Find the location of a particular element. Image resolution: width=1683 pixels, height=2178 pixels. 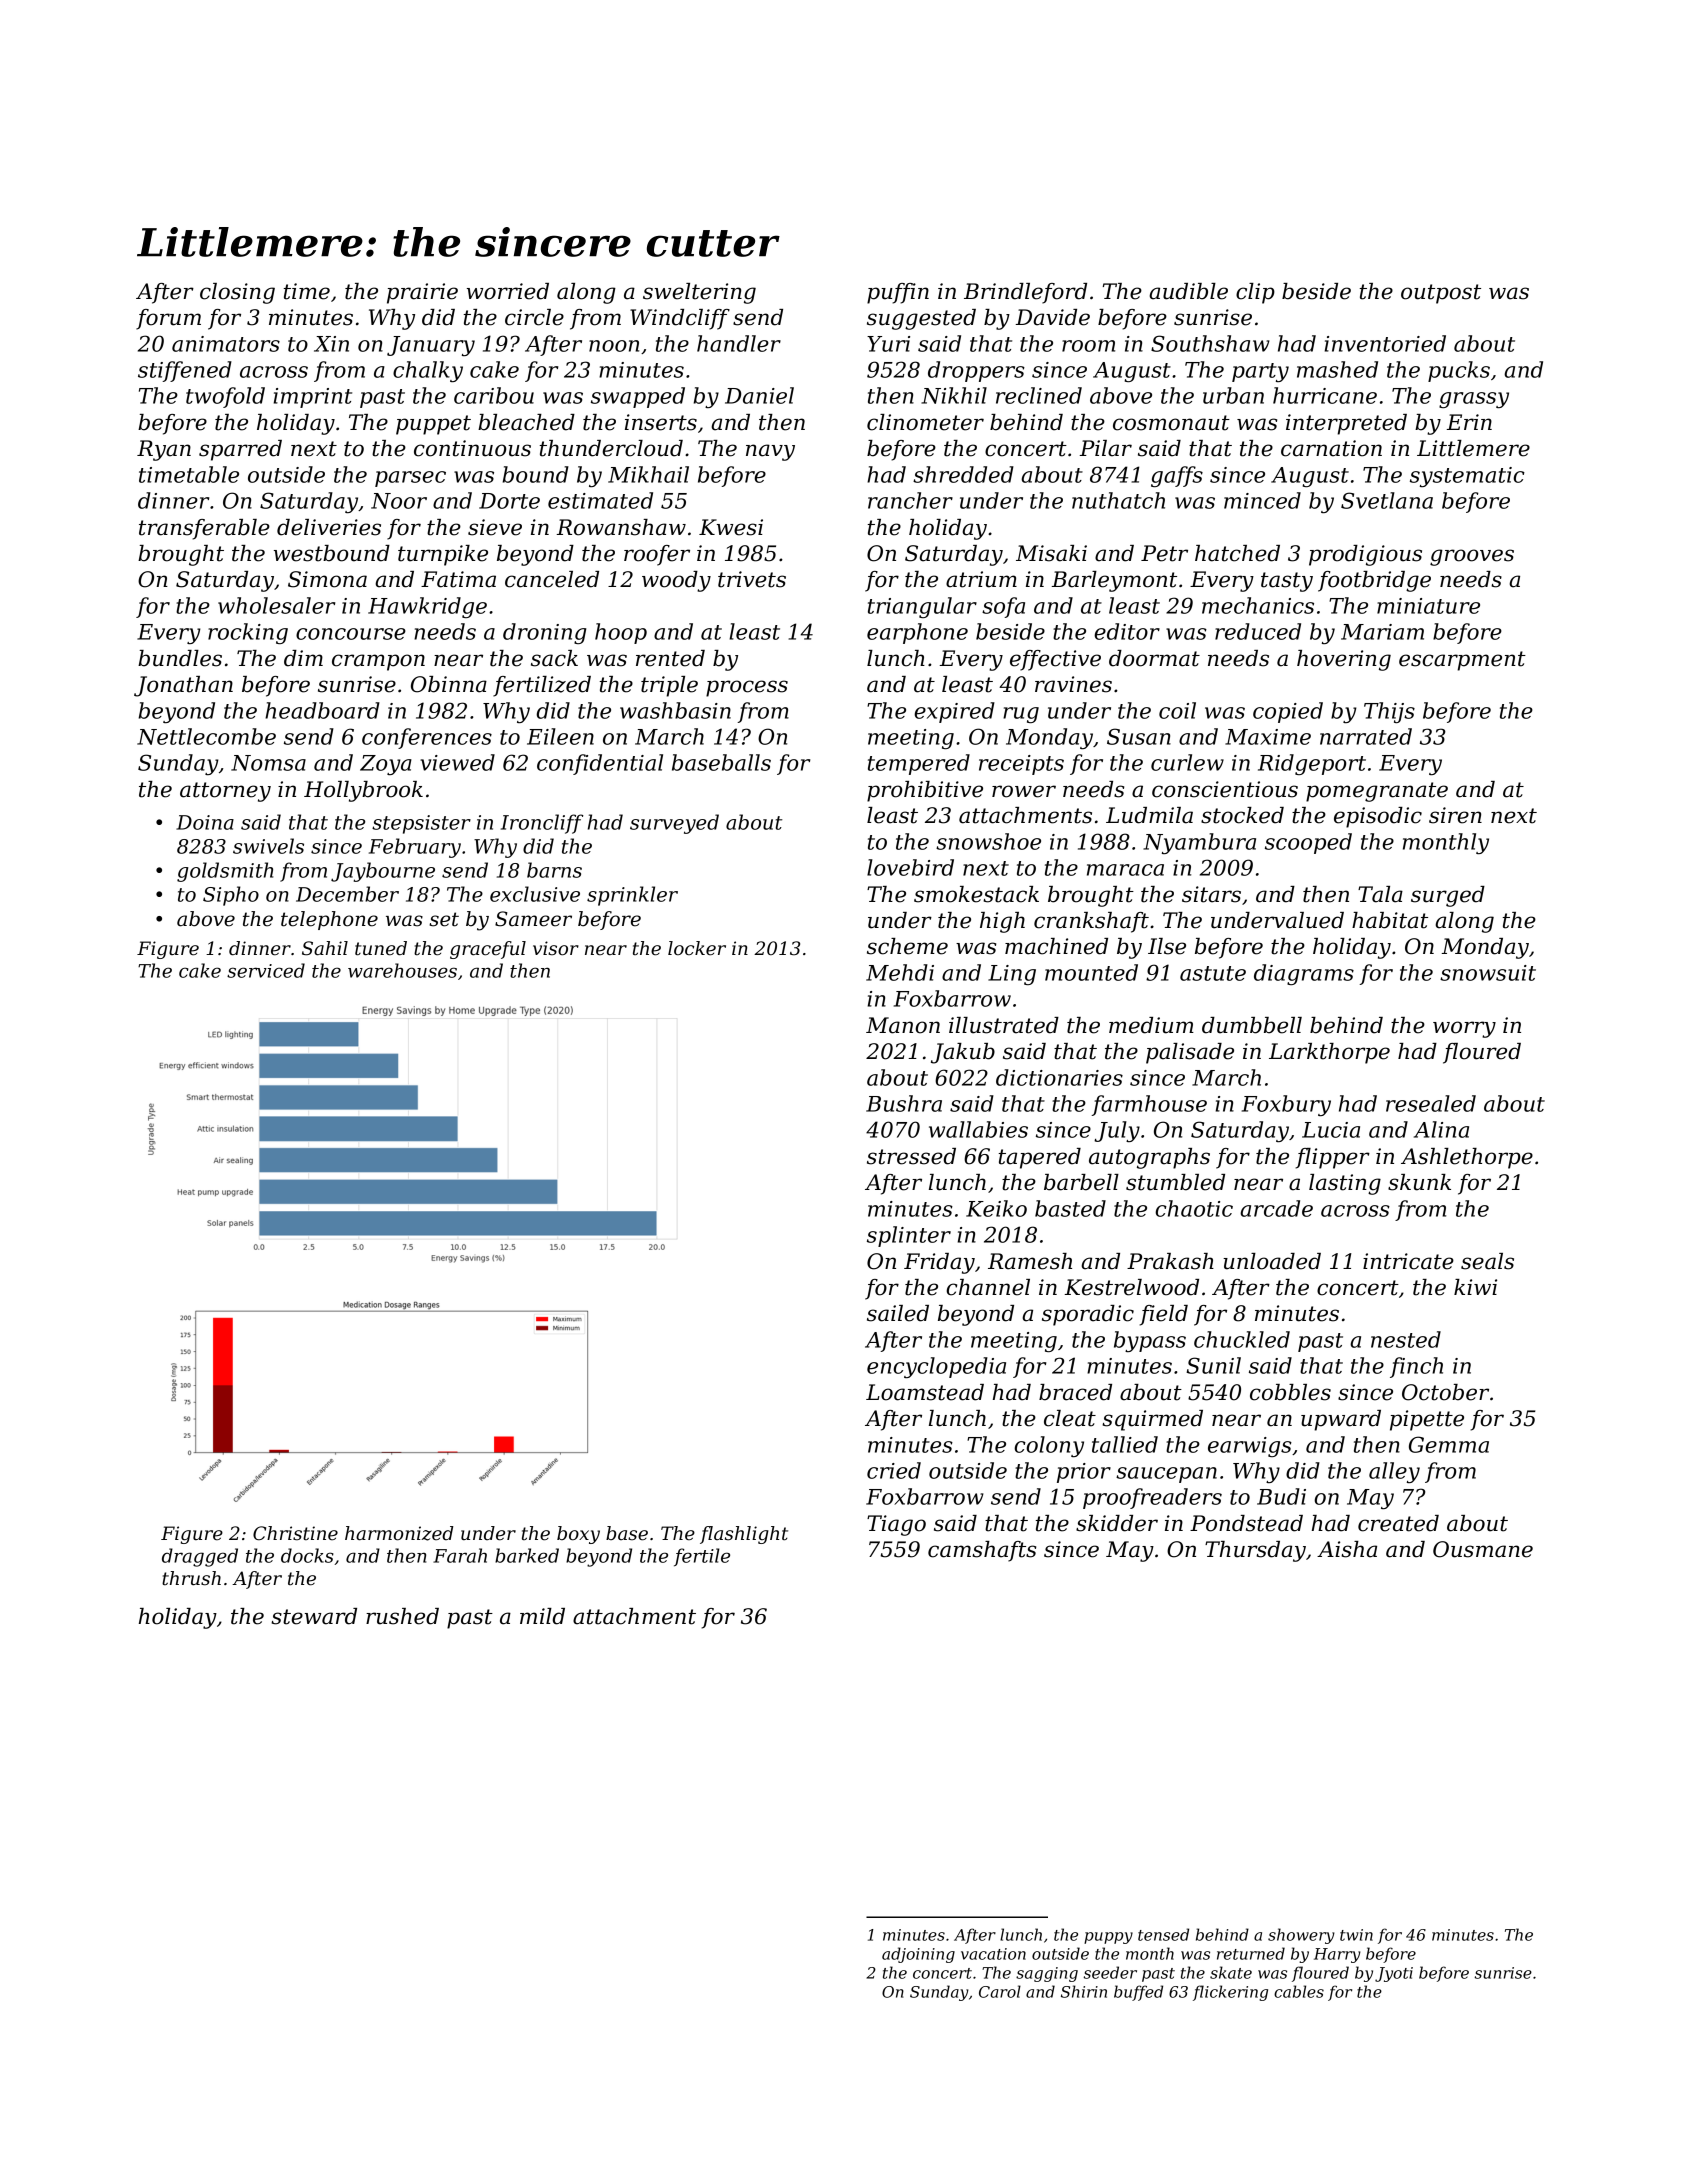

Ryan is located at coordinates (164, 450).
